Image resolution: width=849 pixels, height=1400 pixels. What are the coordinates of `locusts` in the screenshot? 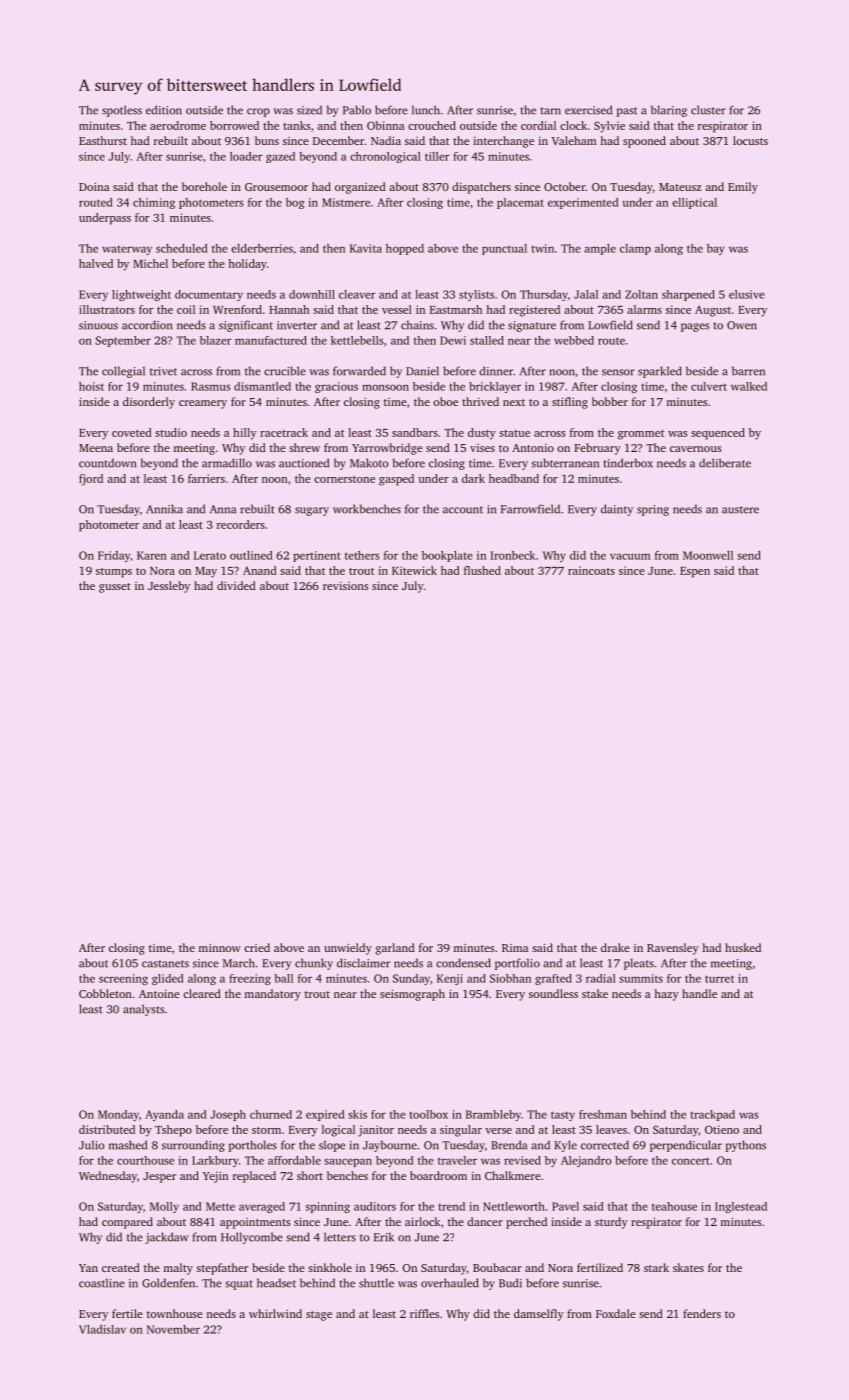 It's located at (750, 140).
